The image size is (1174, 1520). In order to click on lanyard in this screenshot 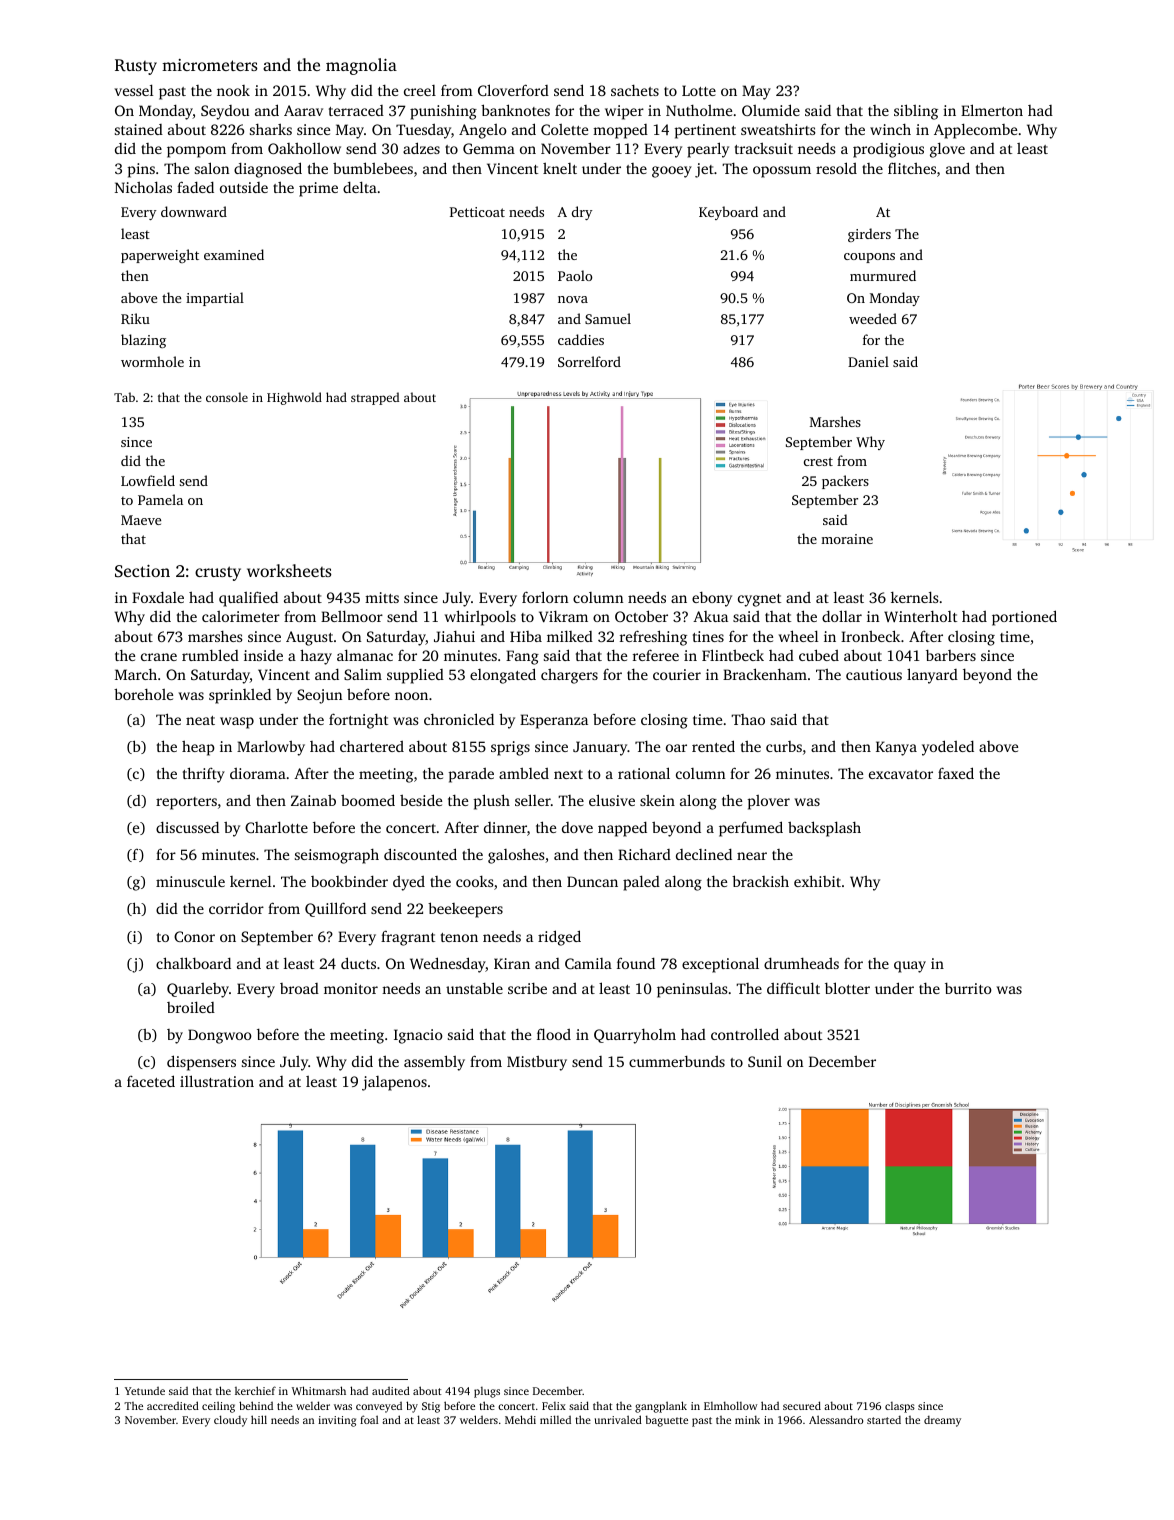, I will do `click(932, 676)`.
